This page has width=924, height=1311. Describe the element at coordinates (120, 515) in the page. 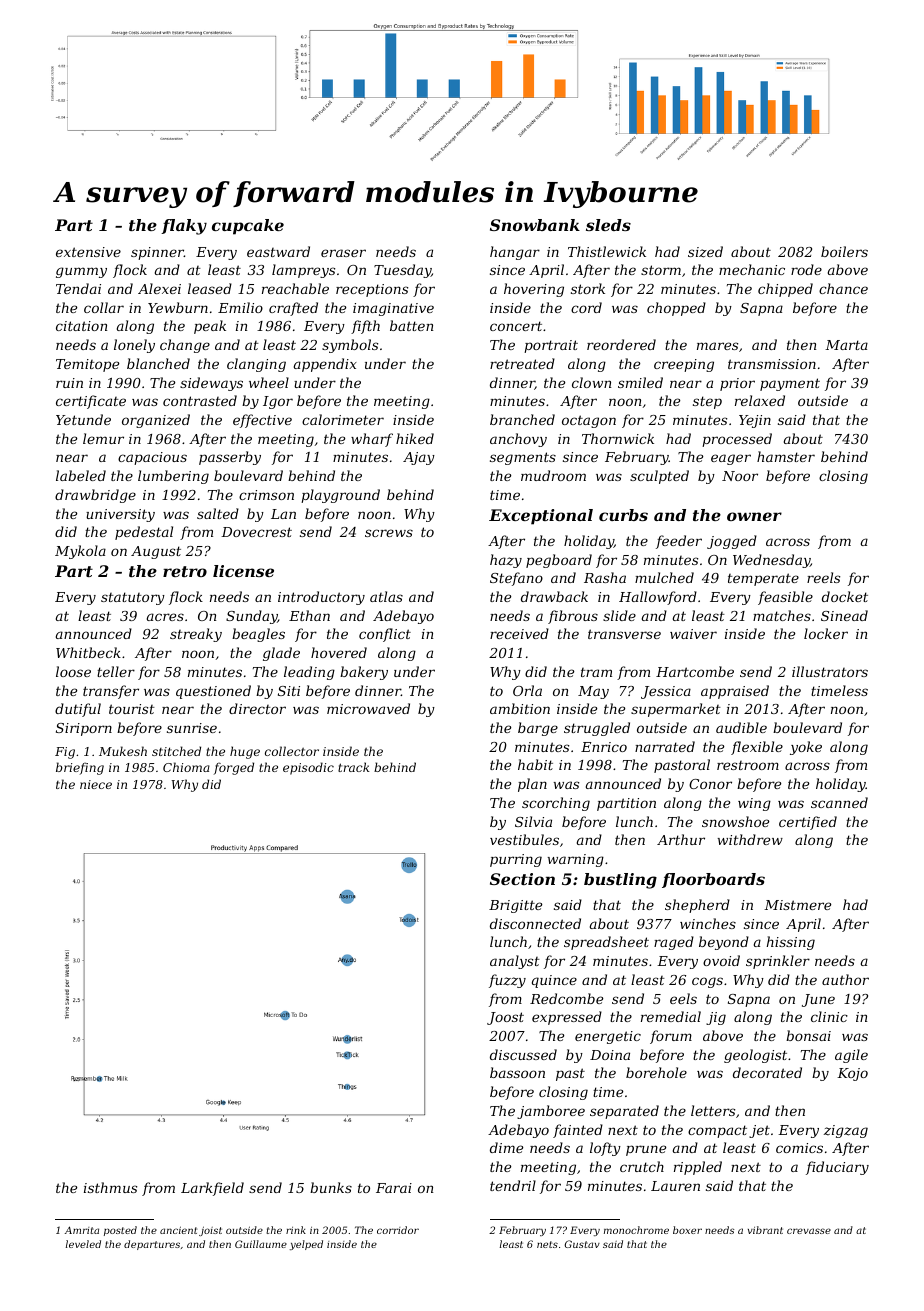

I see `university` at that location.
